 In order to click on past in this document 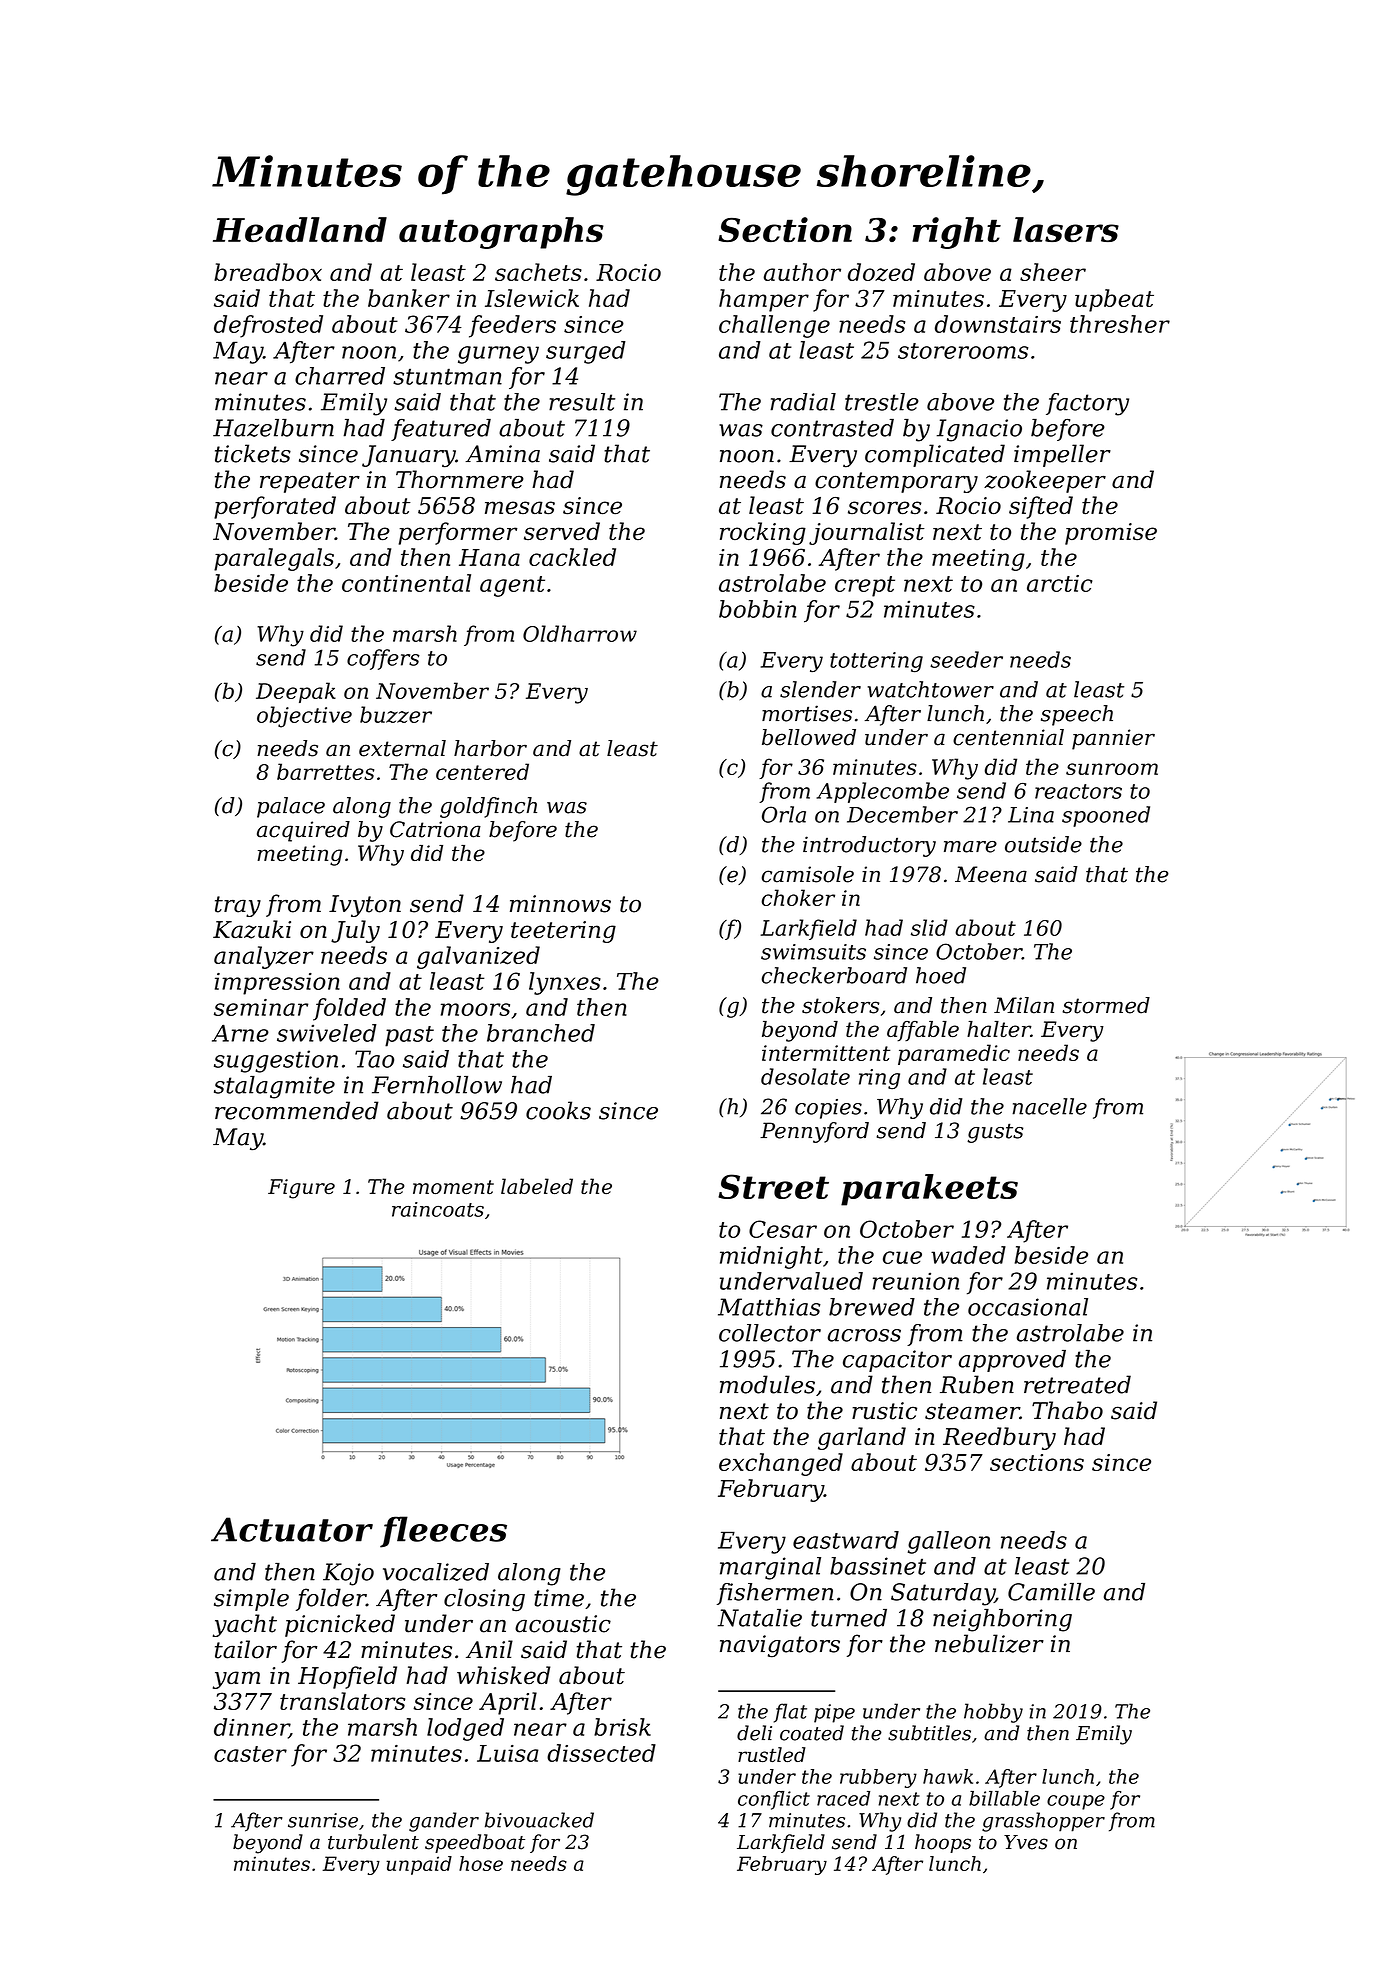, I will do `click(409, 1036)`.
